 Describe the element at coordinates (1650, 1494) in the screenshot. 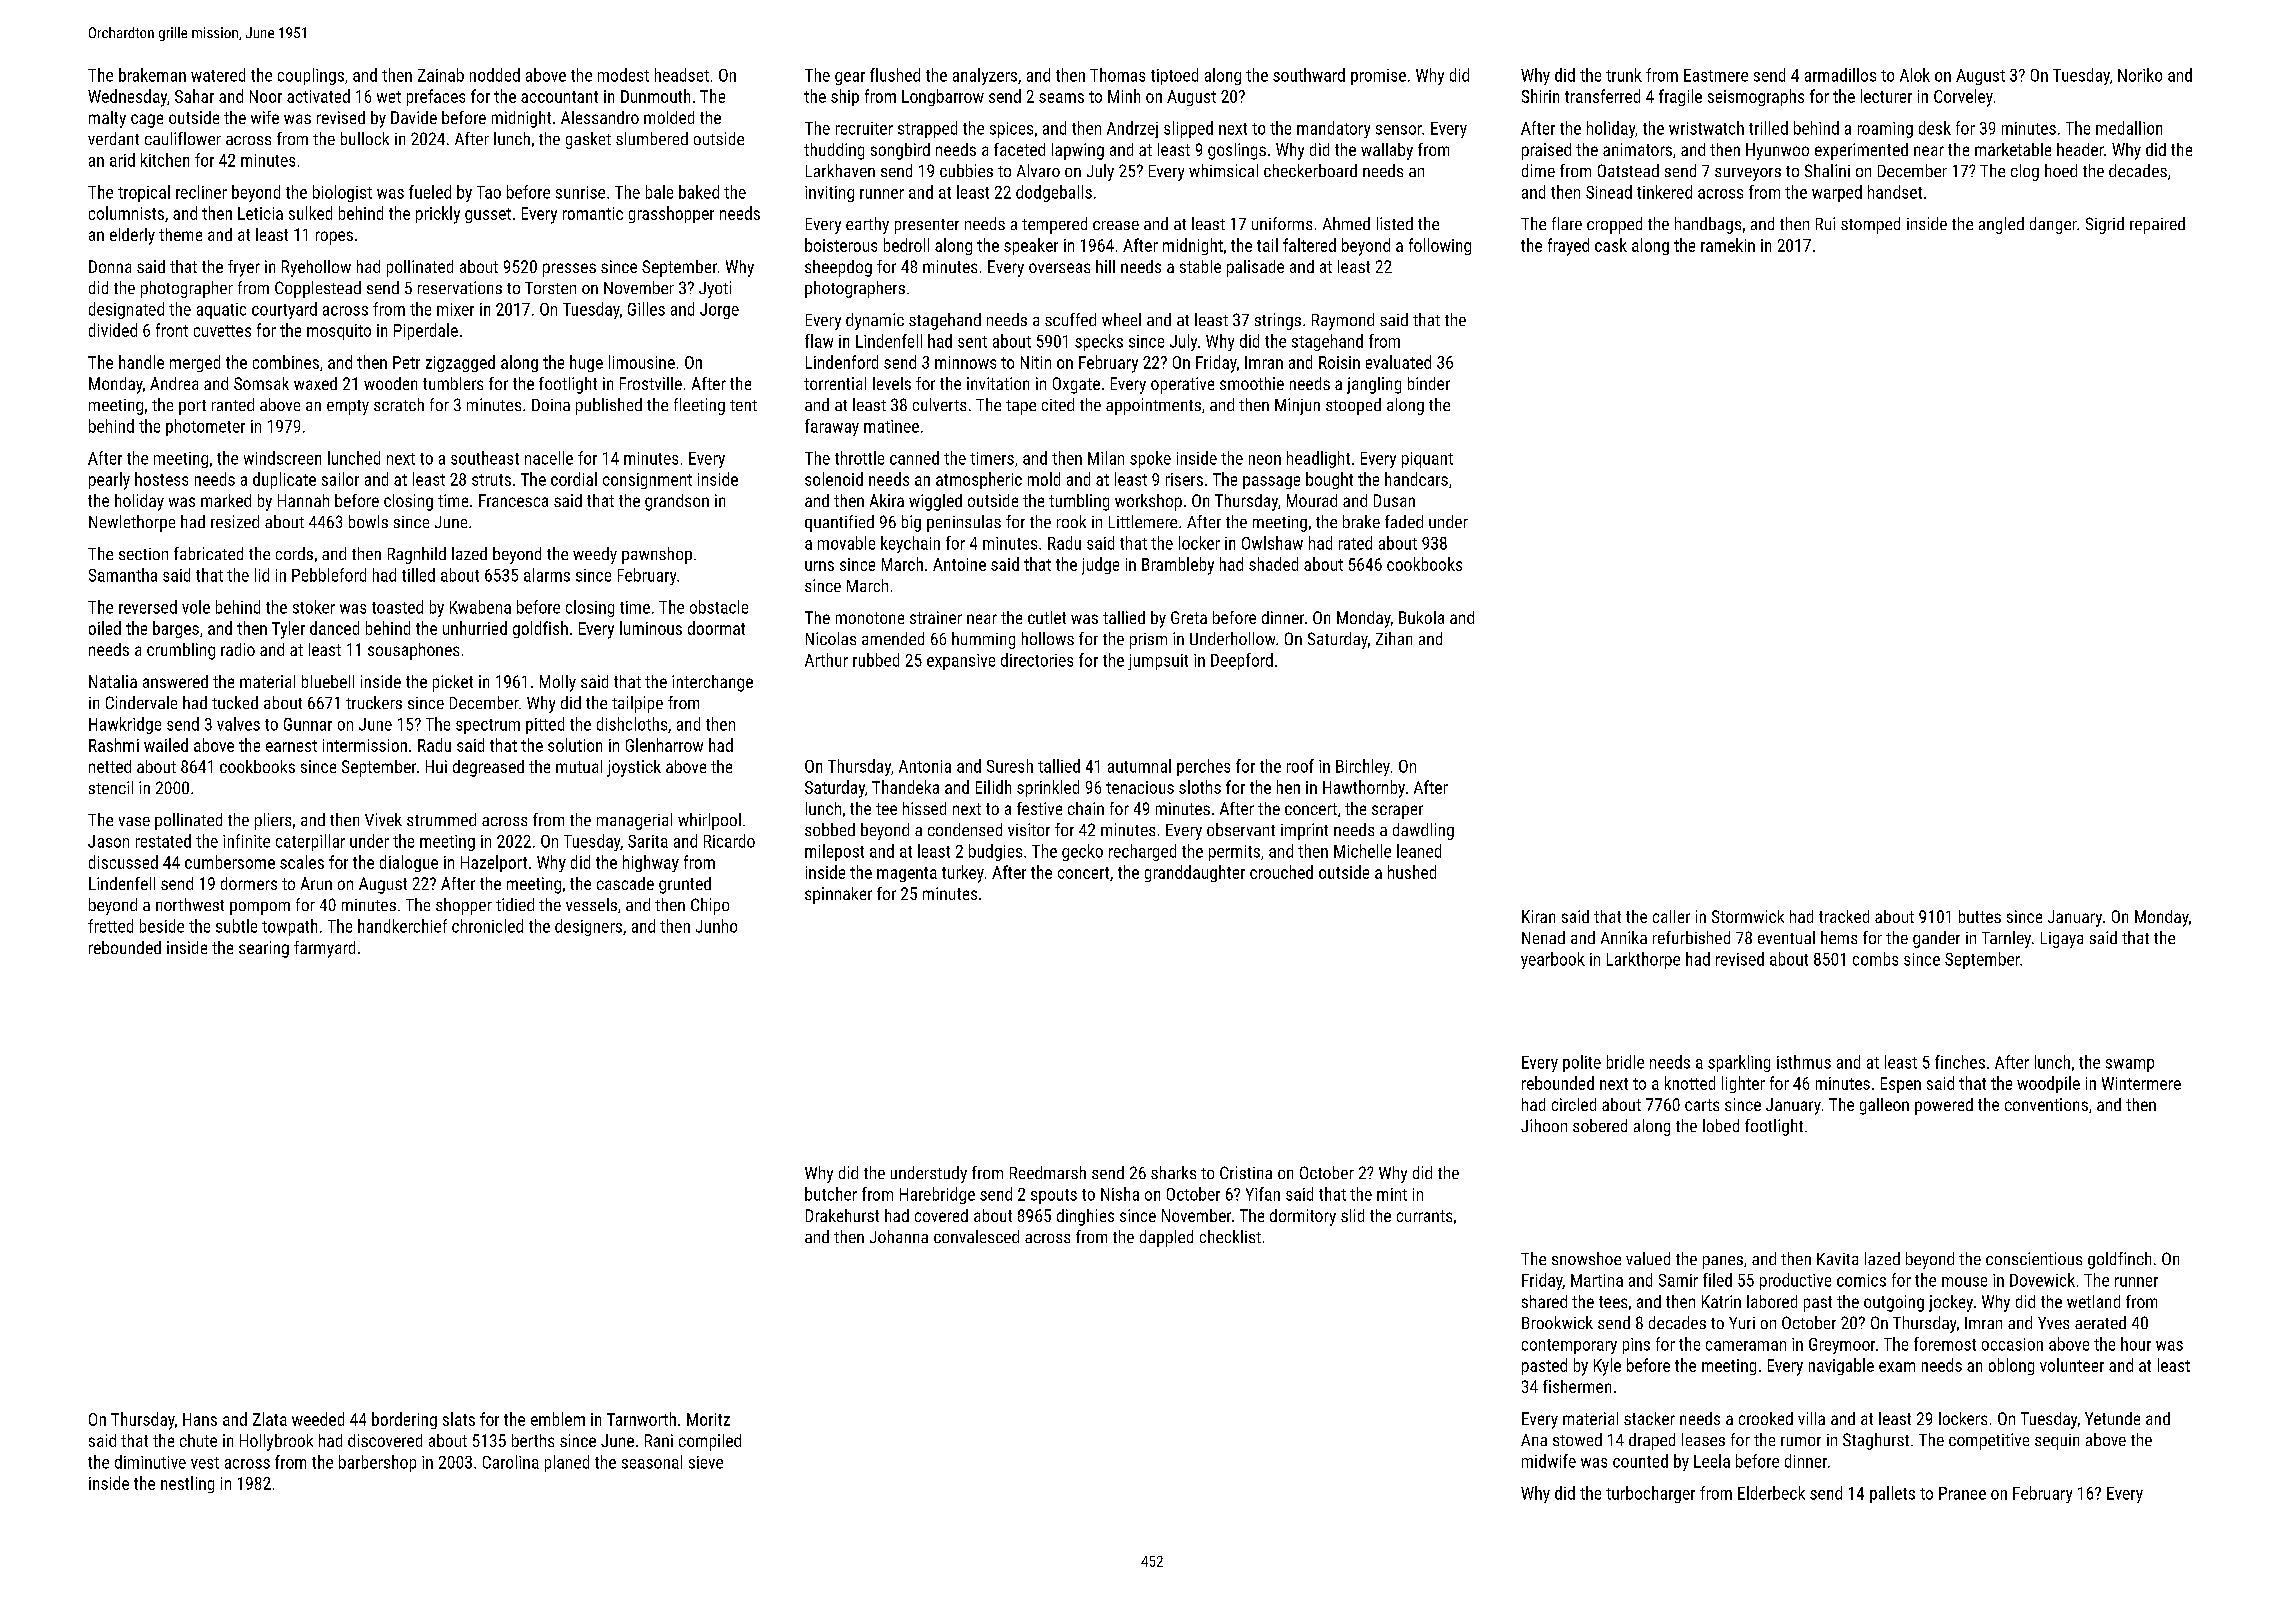

I see `turbocharger` at that location.
